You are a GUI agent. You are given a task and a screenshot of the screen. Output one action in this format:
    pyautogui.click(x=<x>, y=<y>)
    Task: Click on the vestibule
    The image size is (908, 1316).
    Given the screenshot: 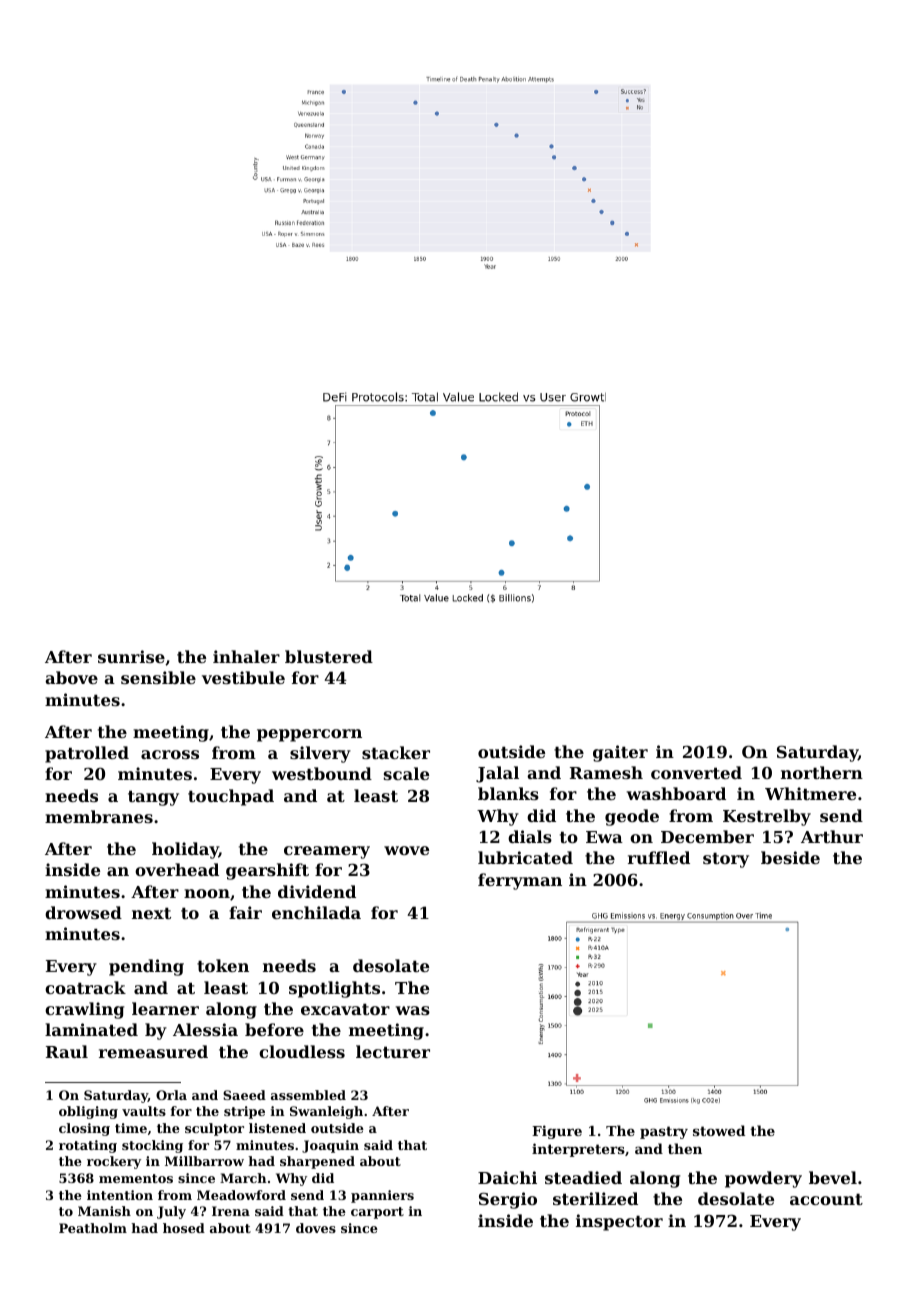 What is the action you would take?
    pyautogui.click(x=243, y=677)
